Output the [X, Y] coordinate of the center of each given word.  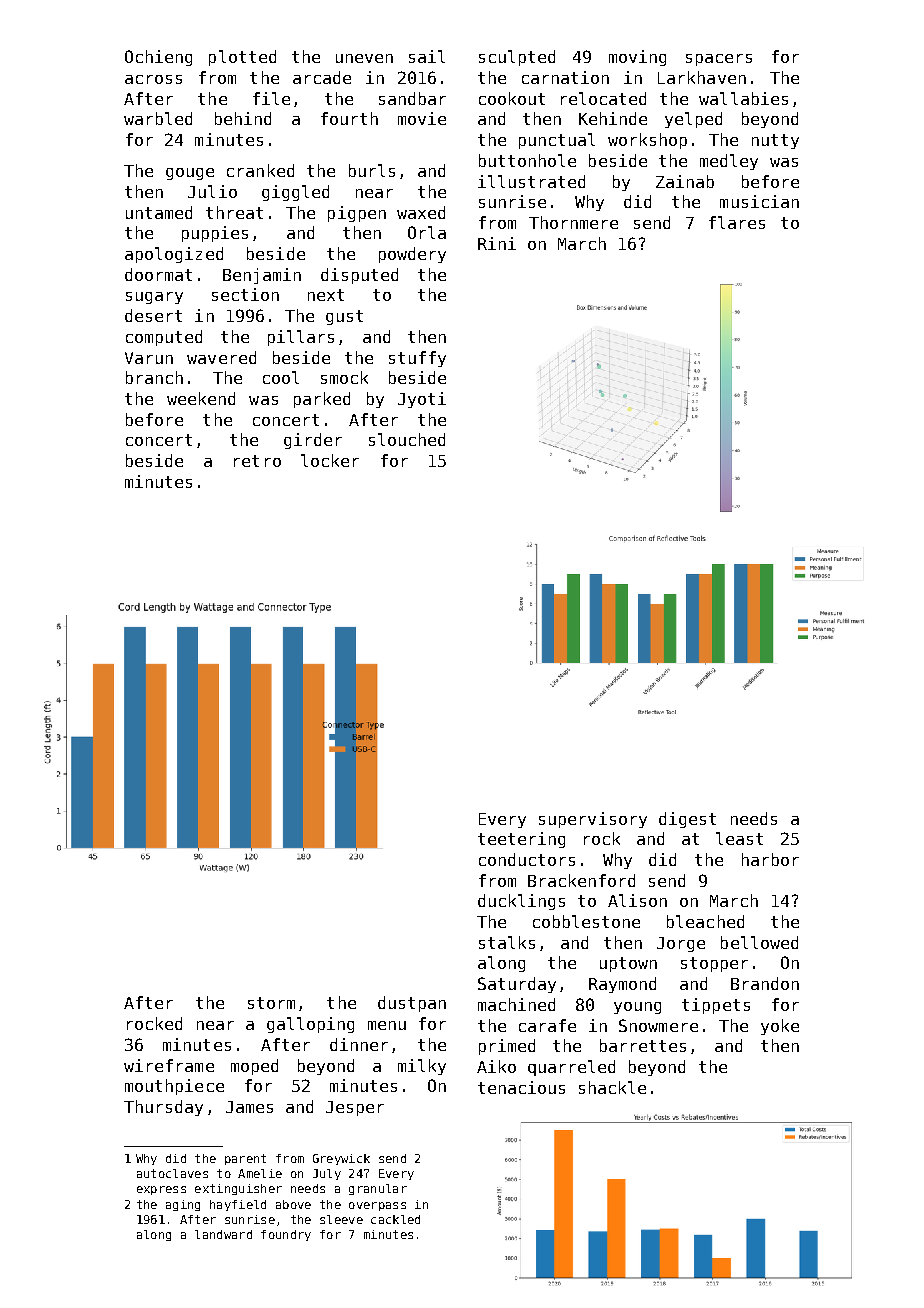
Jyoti [422, 400]
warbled [158, 118]
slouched [407, 439]
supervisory [593, 820]
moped [254, 1067]
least [739, 838]
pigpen [357, 214]
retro [257, 461]
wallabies [743, 98]
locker [330, 460]
